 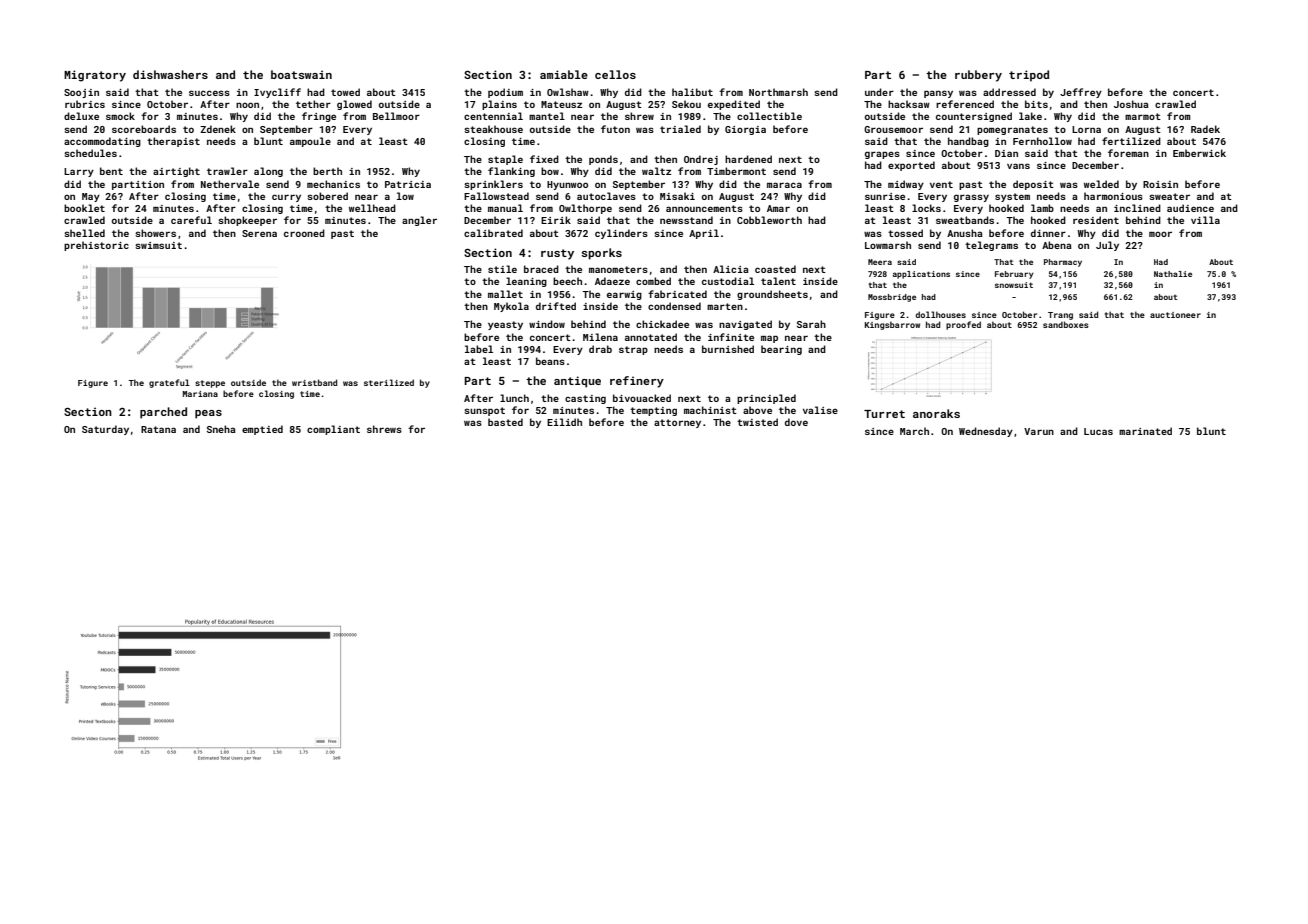 What do you see at coordinates (247, 105) in the image?
I see `noon` at bounding box center [247, 105].
